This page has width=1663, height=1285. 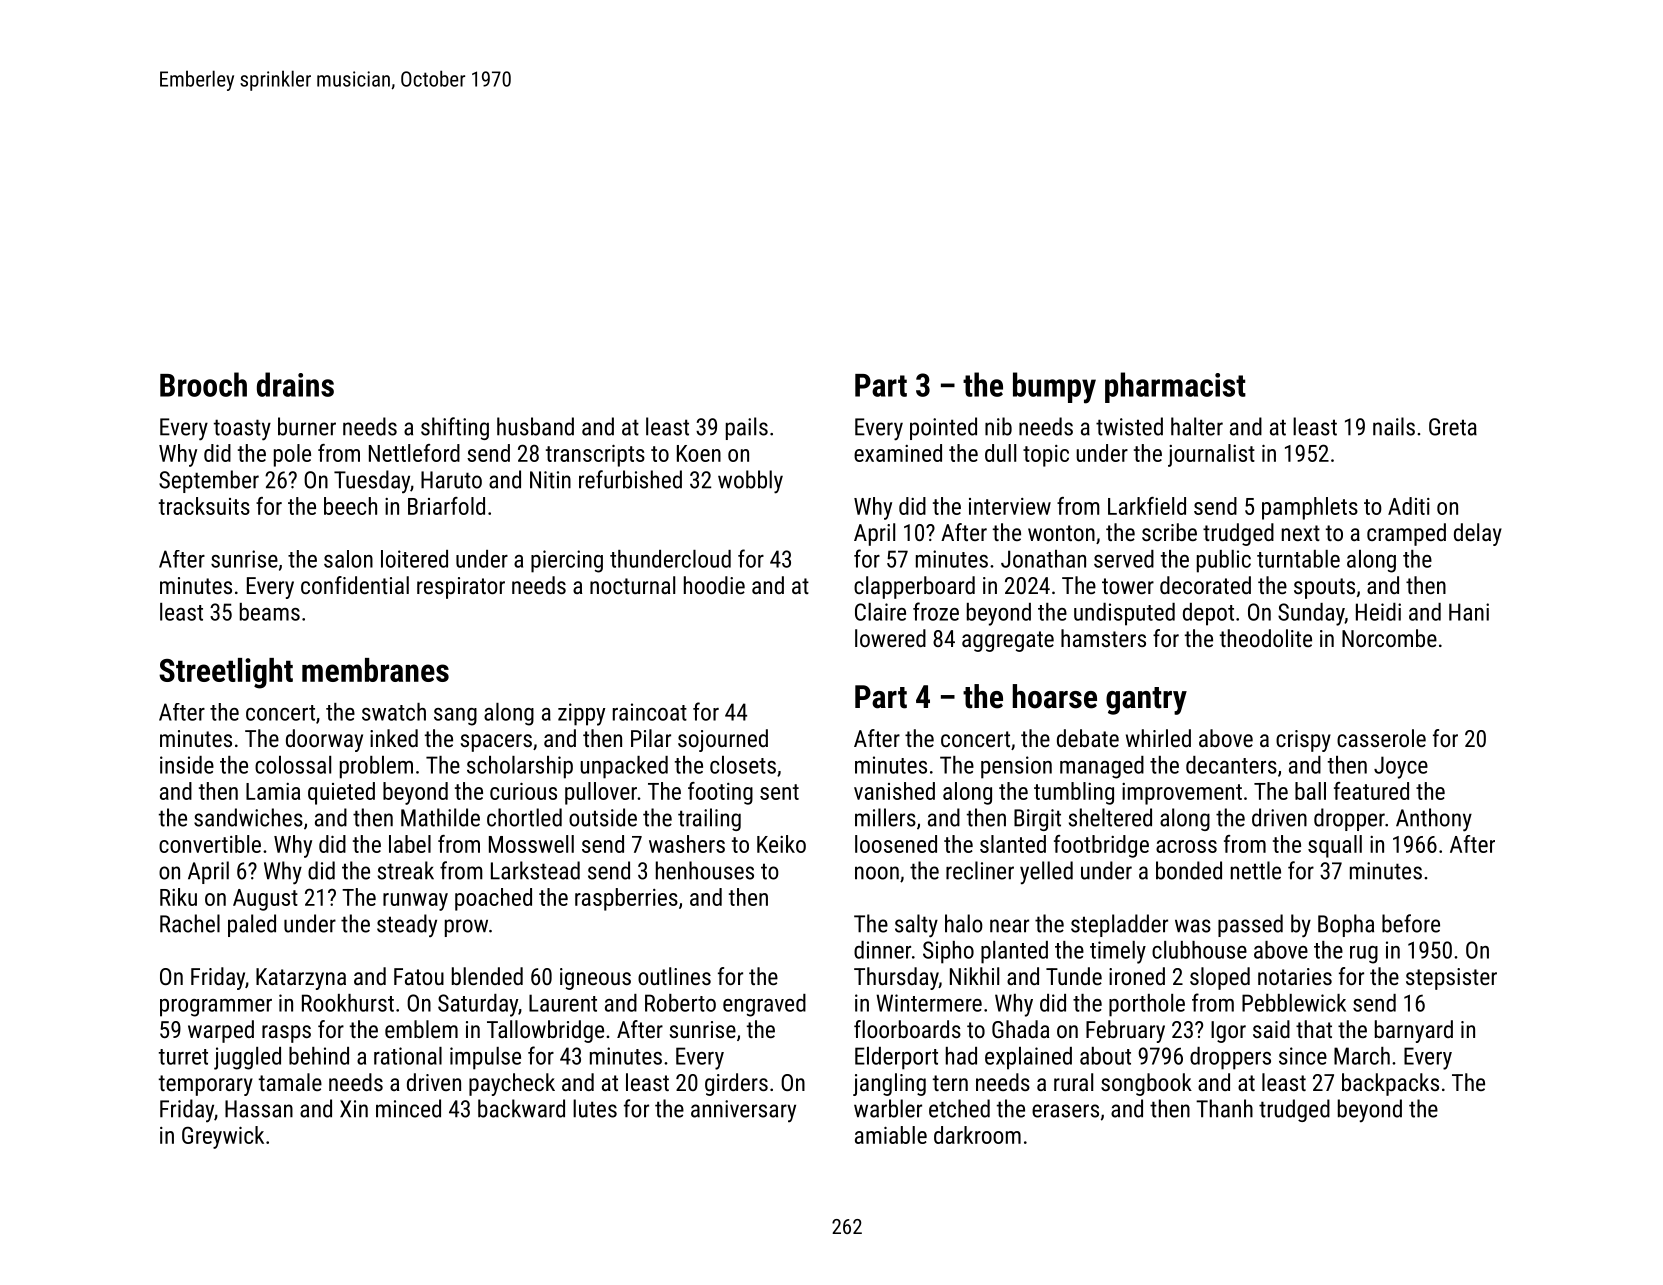 What do you see at coordinates (354, 1109) in the page?
I see `Xin` at bounding box center [354, 1109].
